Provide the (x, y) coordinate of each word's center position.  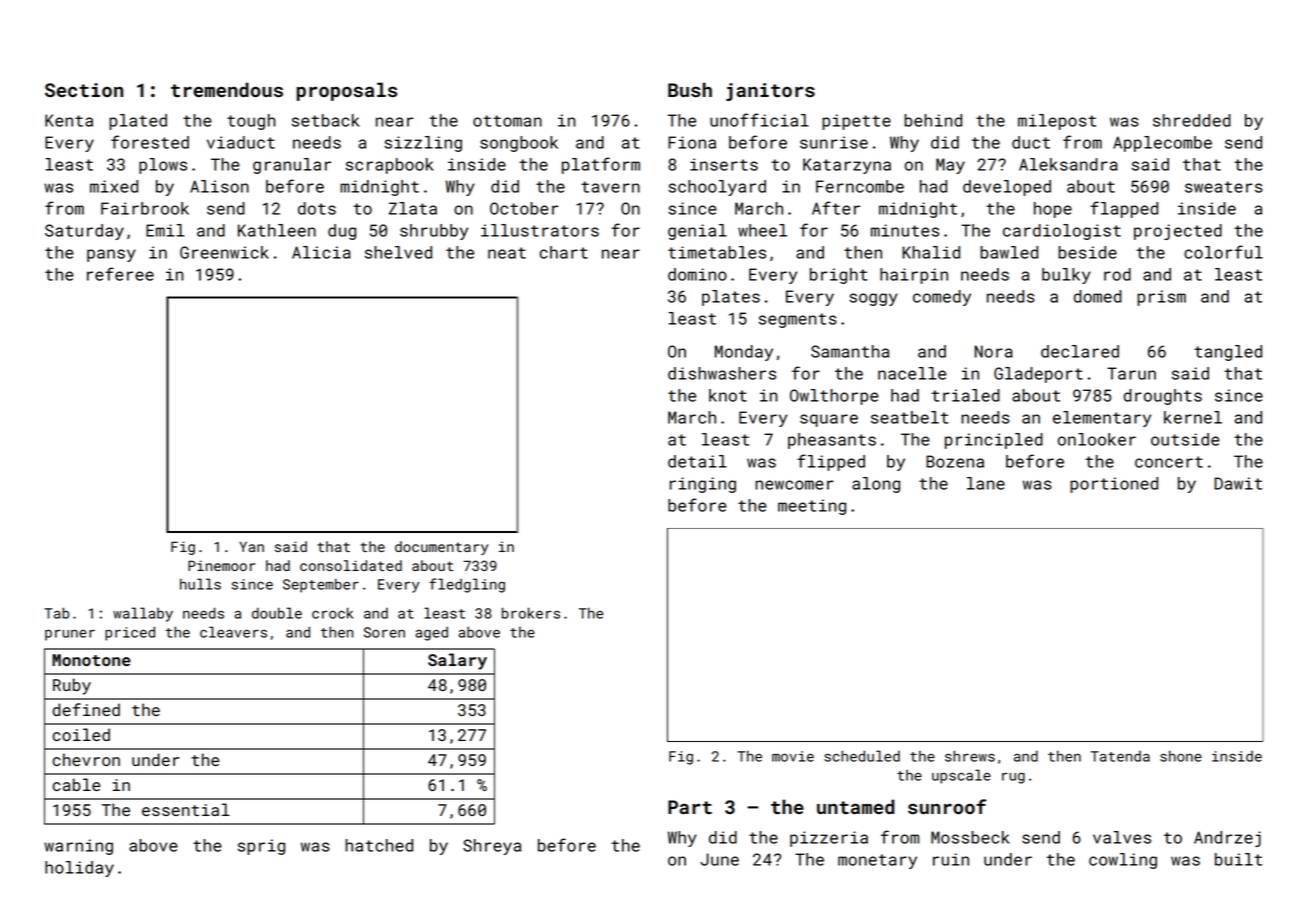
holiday (79, 869)
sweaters (1224, 187)
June (719, 859)
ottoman (507, 121)
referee (120, 274)
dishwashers (722, 373)
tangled (1228, 353)
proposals (347, 91)
